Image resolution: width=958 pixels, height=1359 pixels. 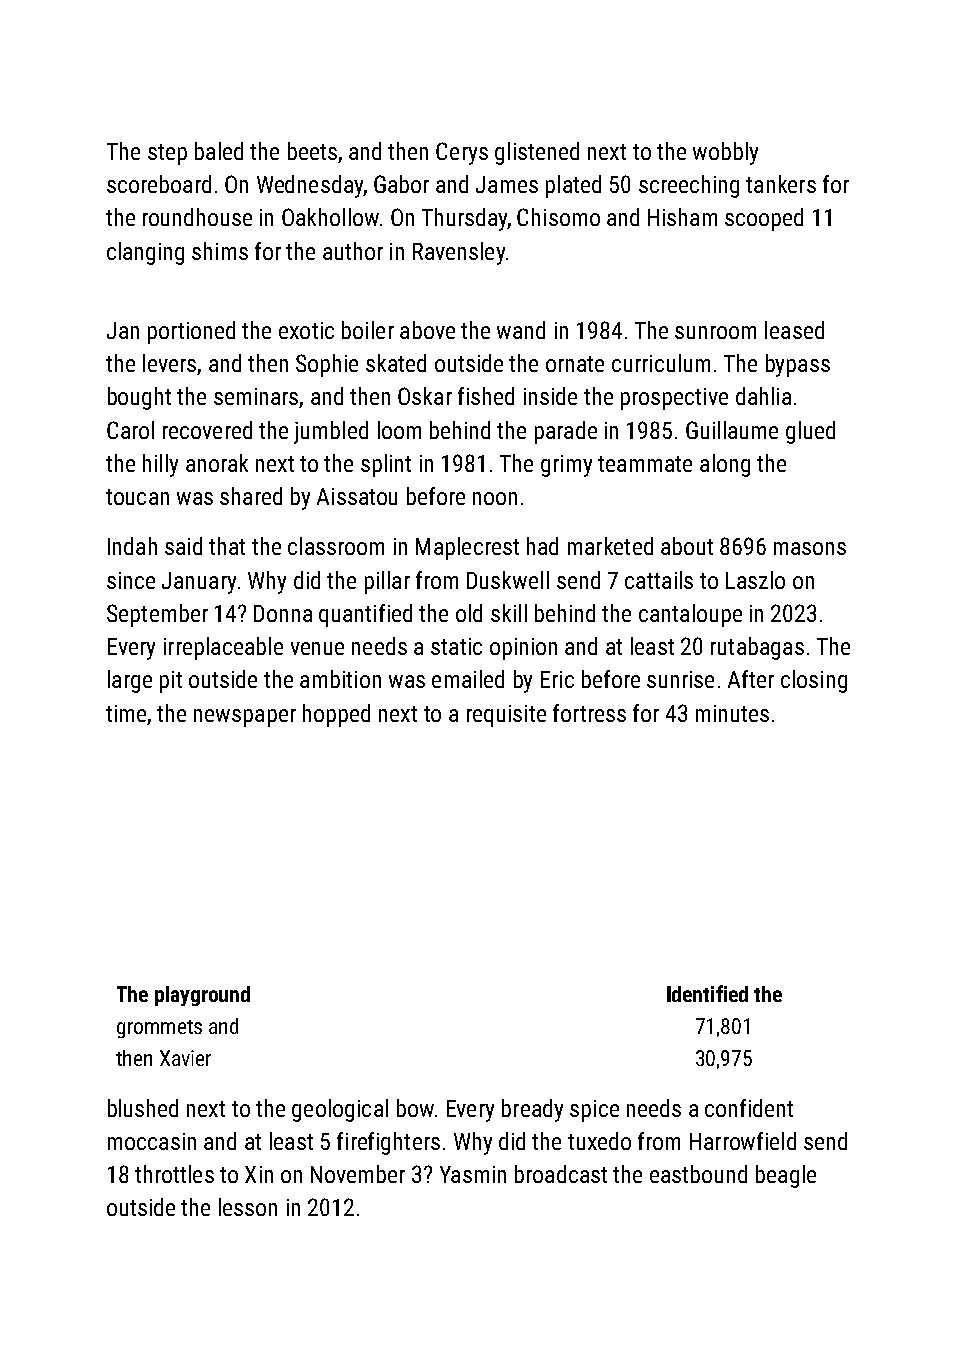 I want to click on shims, so click(x=220, y=251).
